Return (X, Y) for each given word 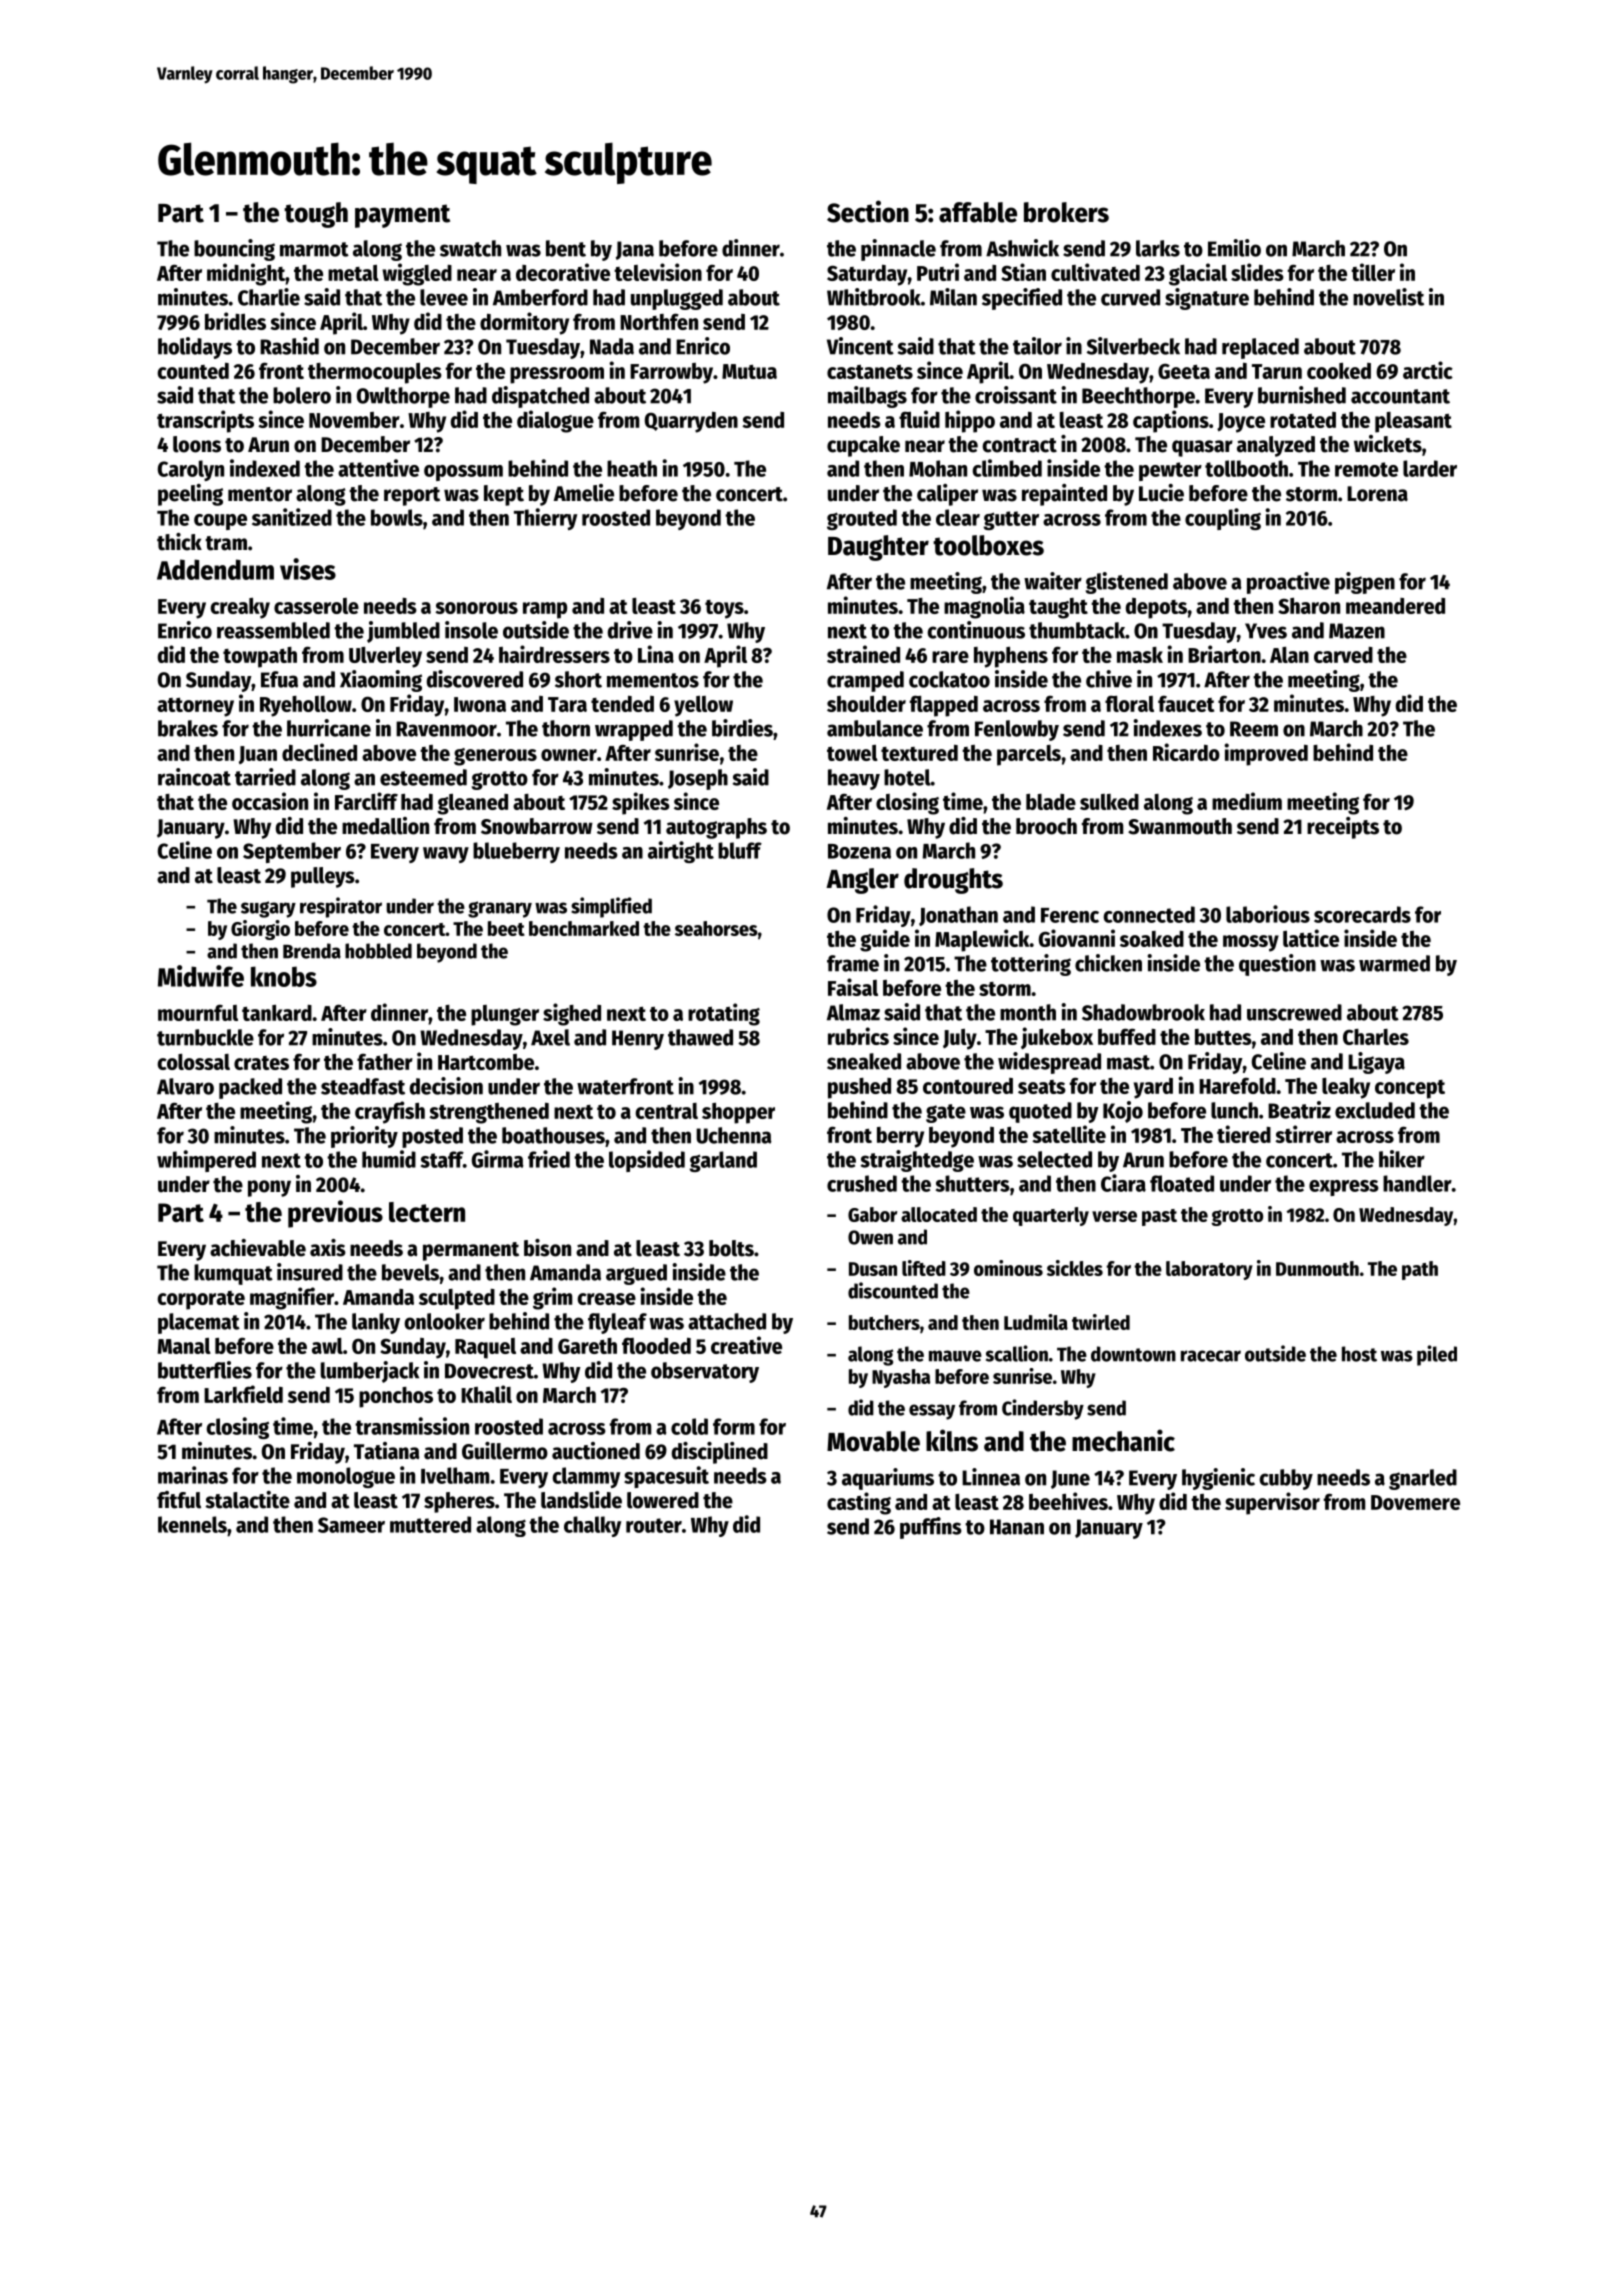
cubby (1286, 1479)
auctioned (596, 1451)
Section (868, 211)
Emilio (1234, 248)
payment (402, 216)
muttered (430, 1524)
